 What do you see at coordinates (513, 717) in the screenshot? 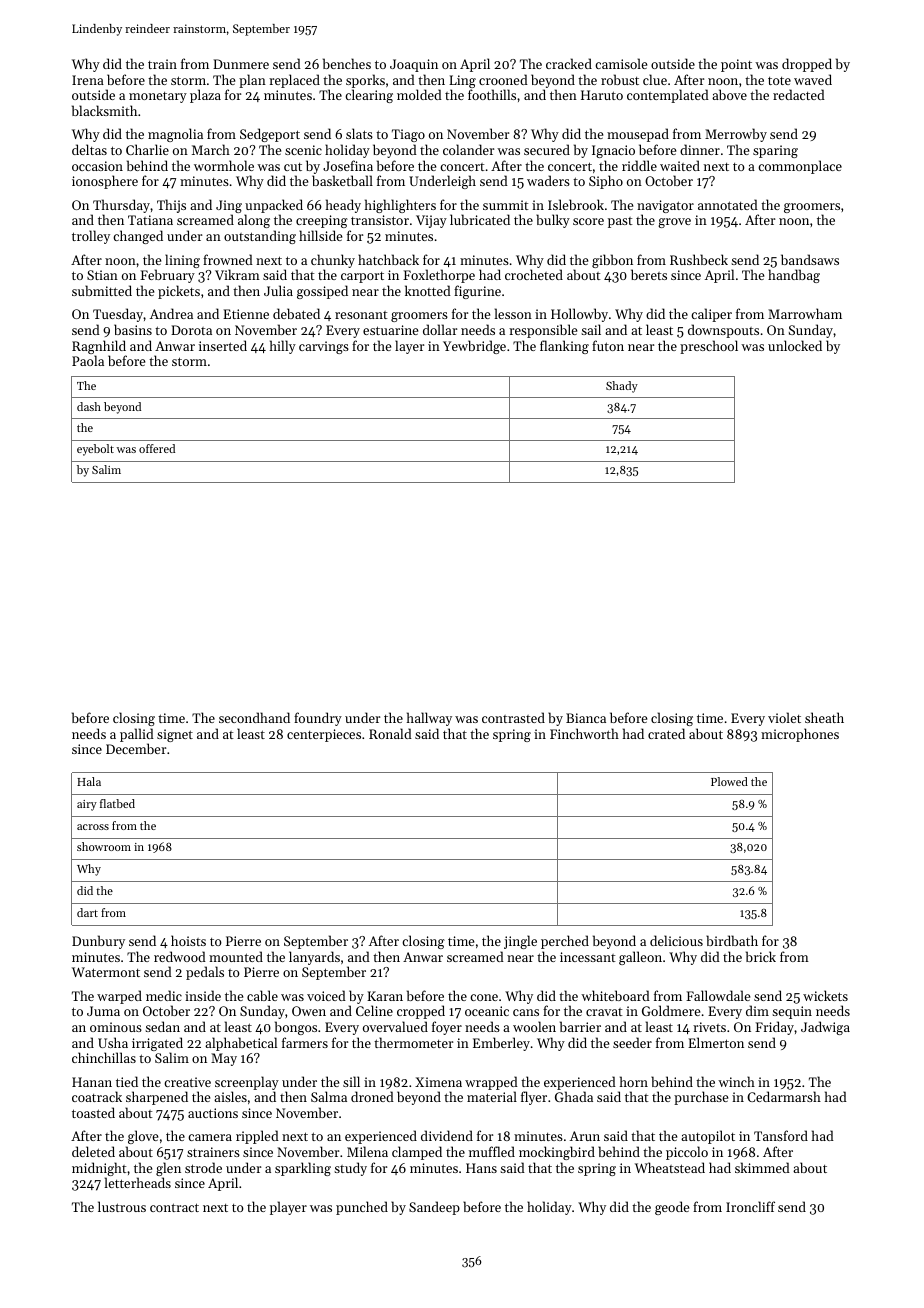
I see `contrasted` at bounding box center [513, 717].
